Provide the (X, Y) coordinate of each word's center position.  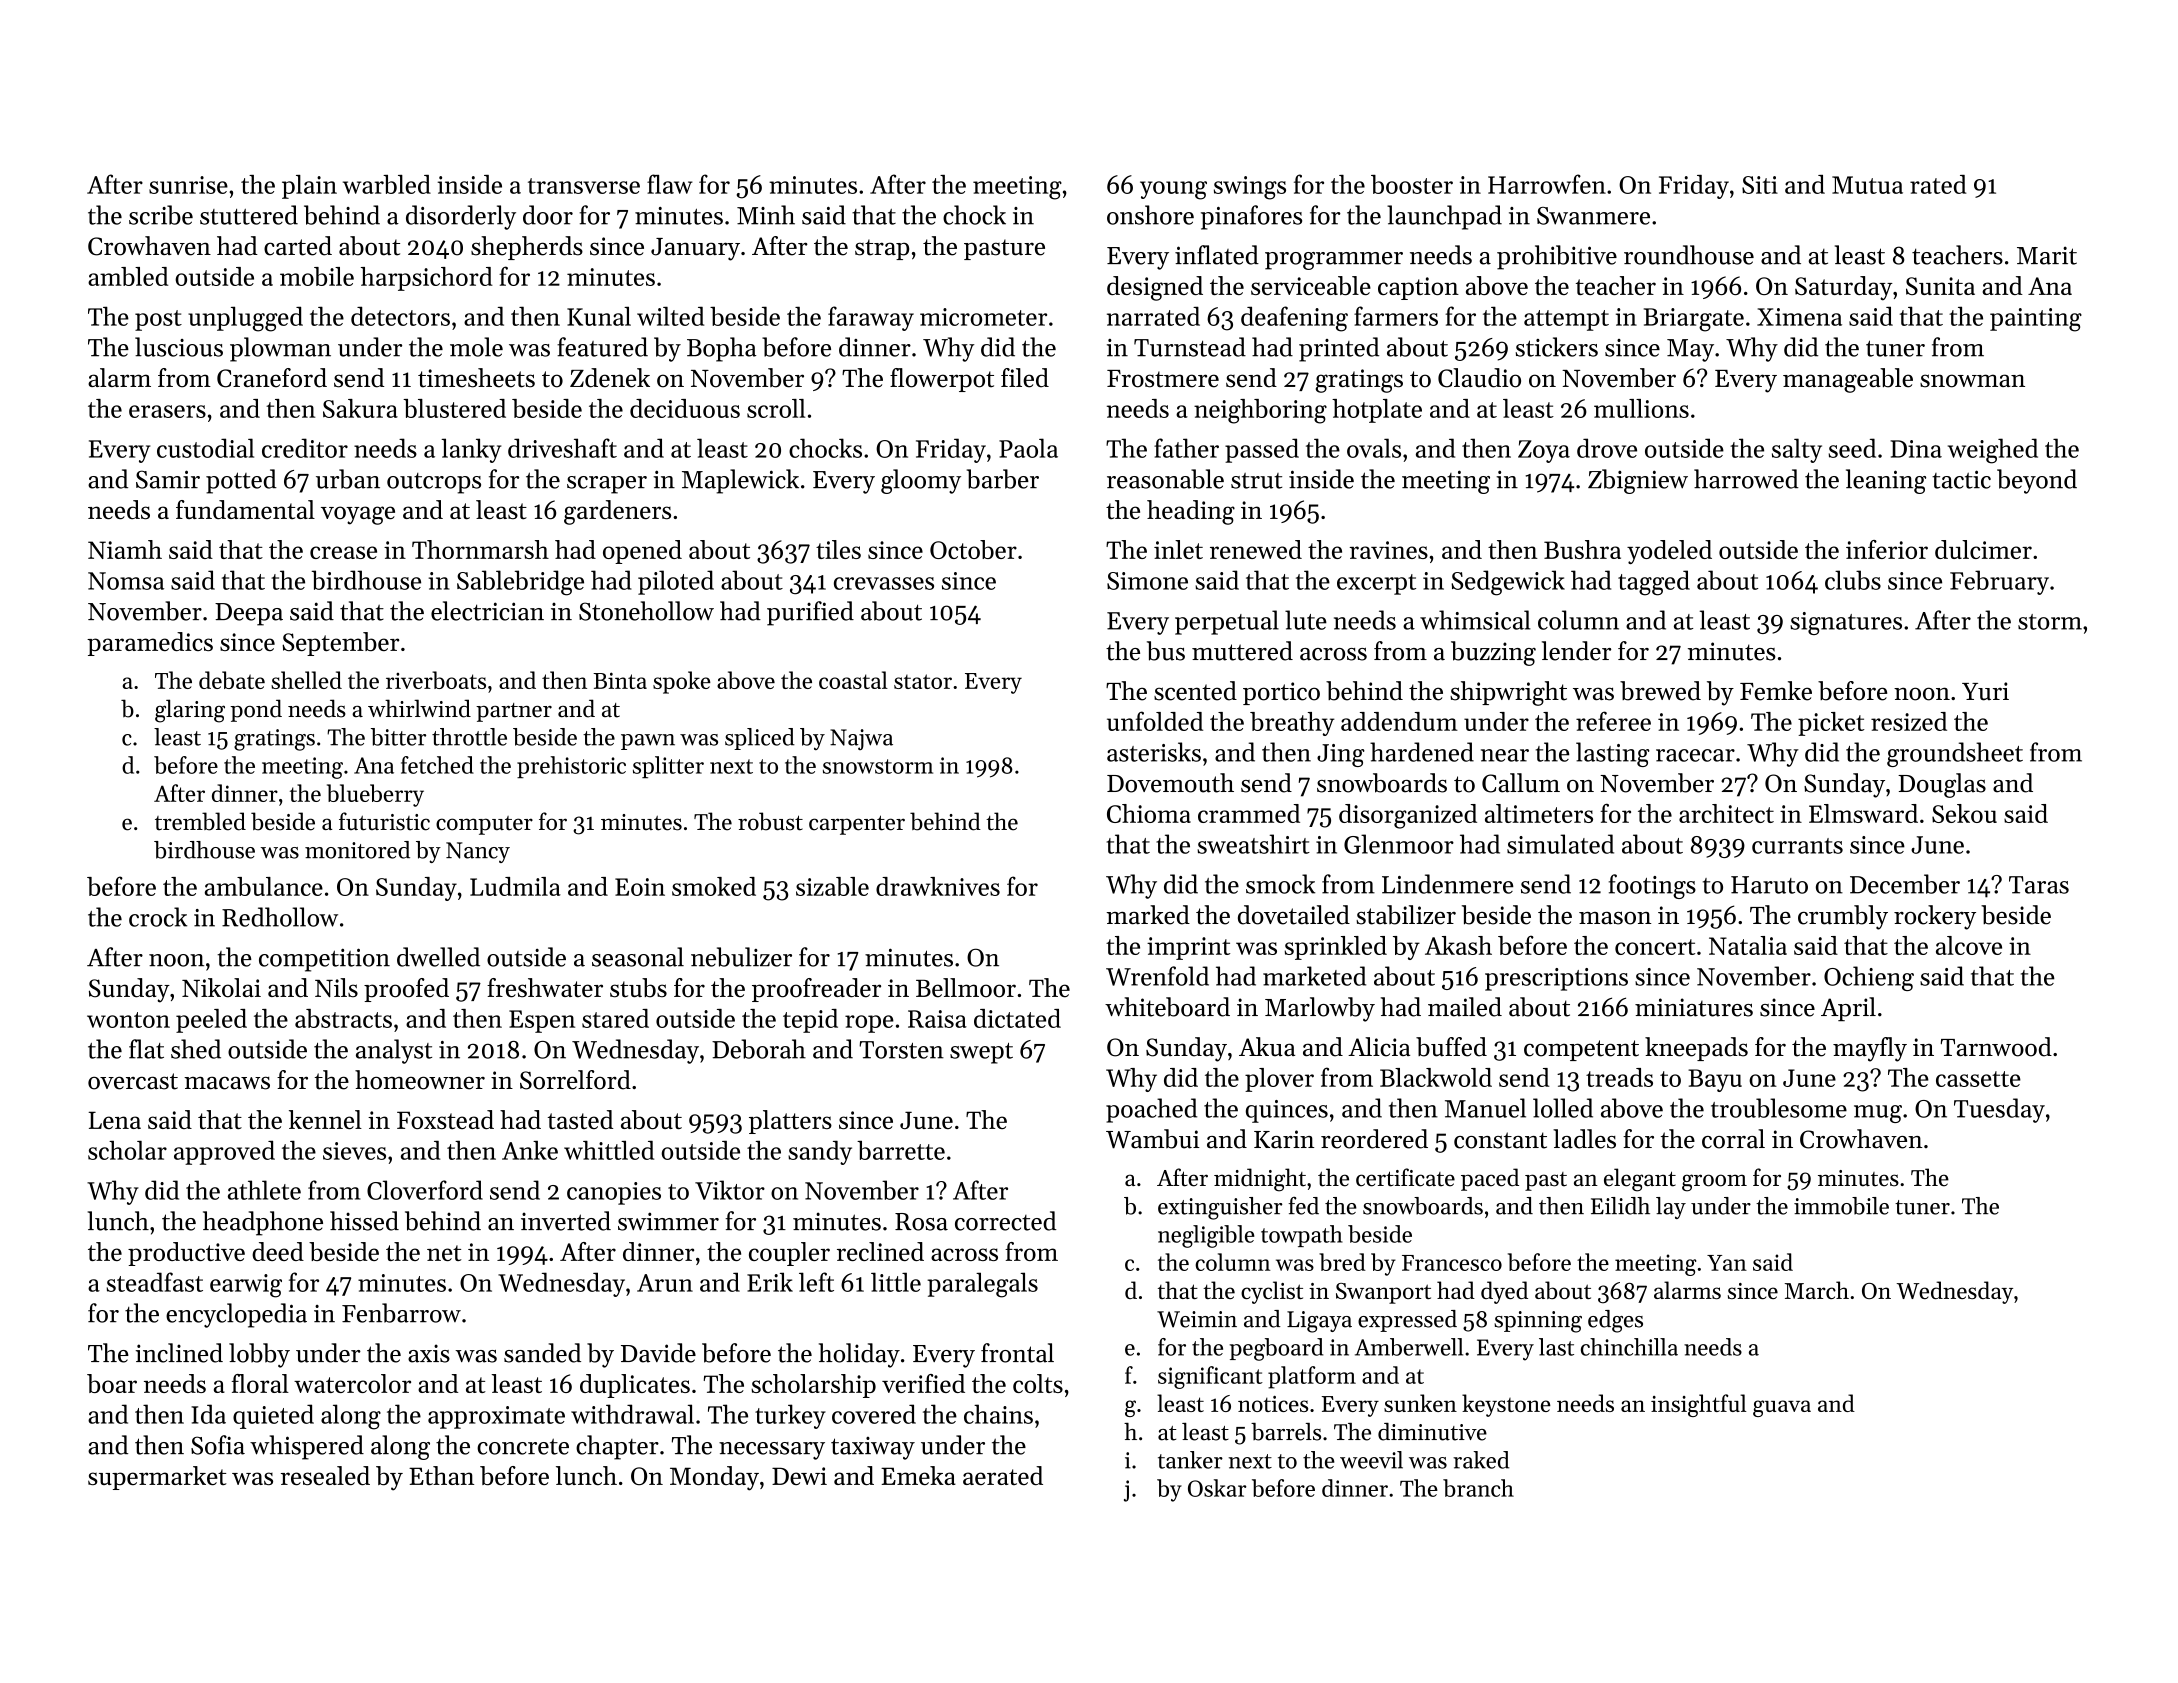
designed (1155, 288)
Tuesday (1999, 1110)
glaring (190, 711)
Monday (714, 1478)
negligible (1206, 1236)
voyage (358, 515)
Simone (1147, 581)
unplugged (245, 319)
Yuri (1985, 691)
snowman (1972, 381)
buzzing (1493, 653)
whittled (609, 1150)
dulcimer (1983, 549)
